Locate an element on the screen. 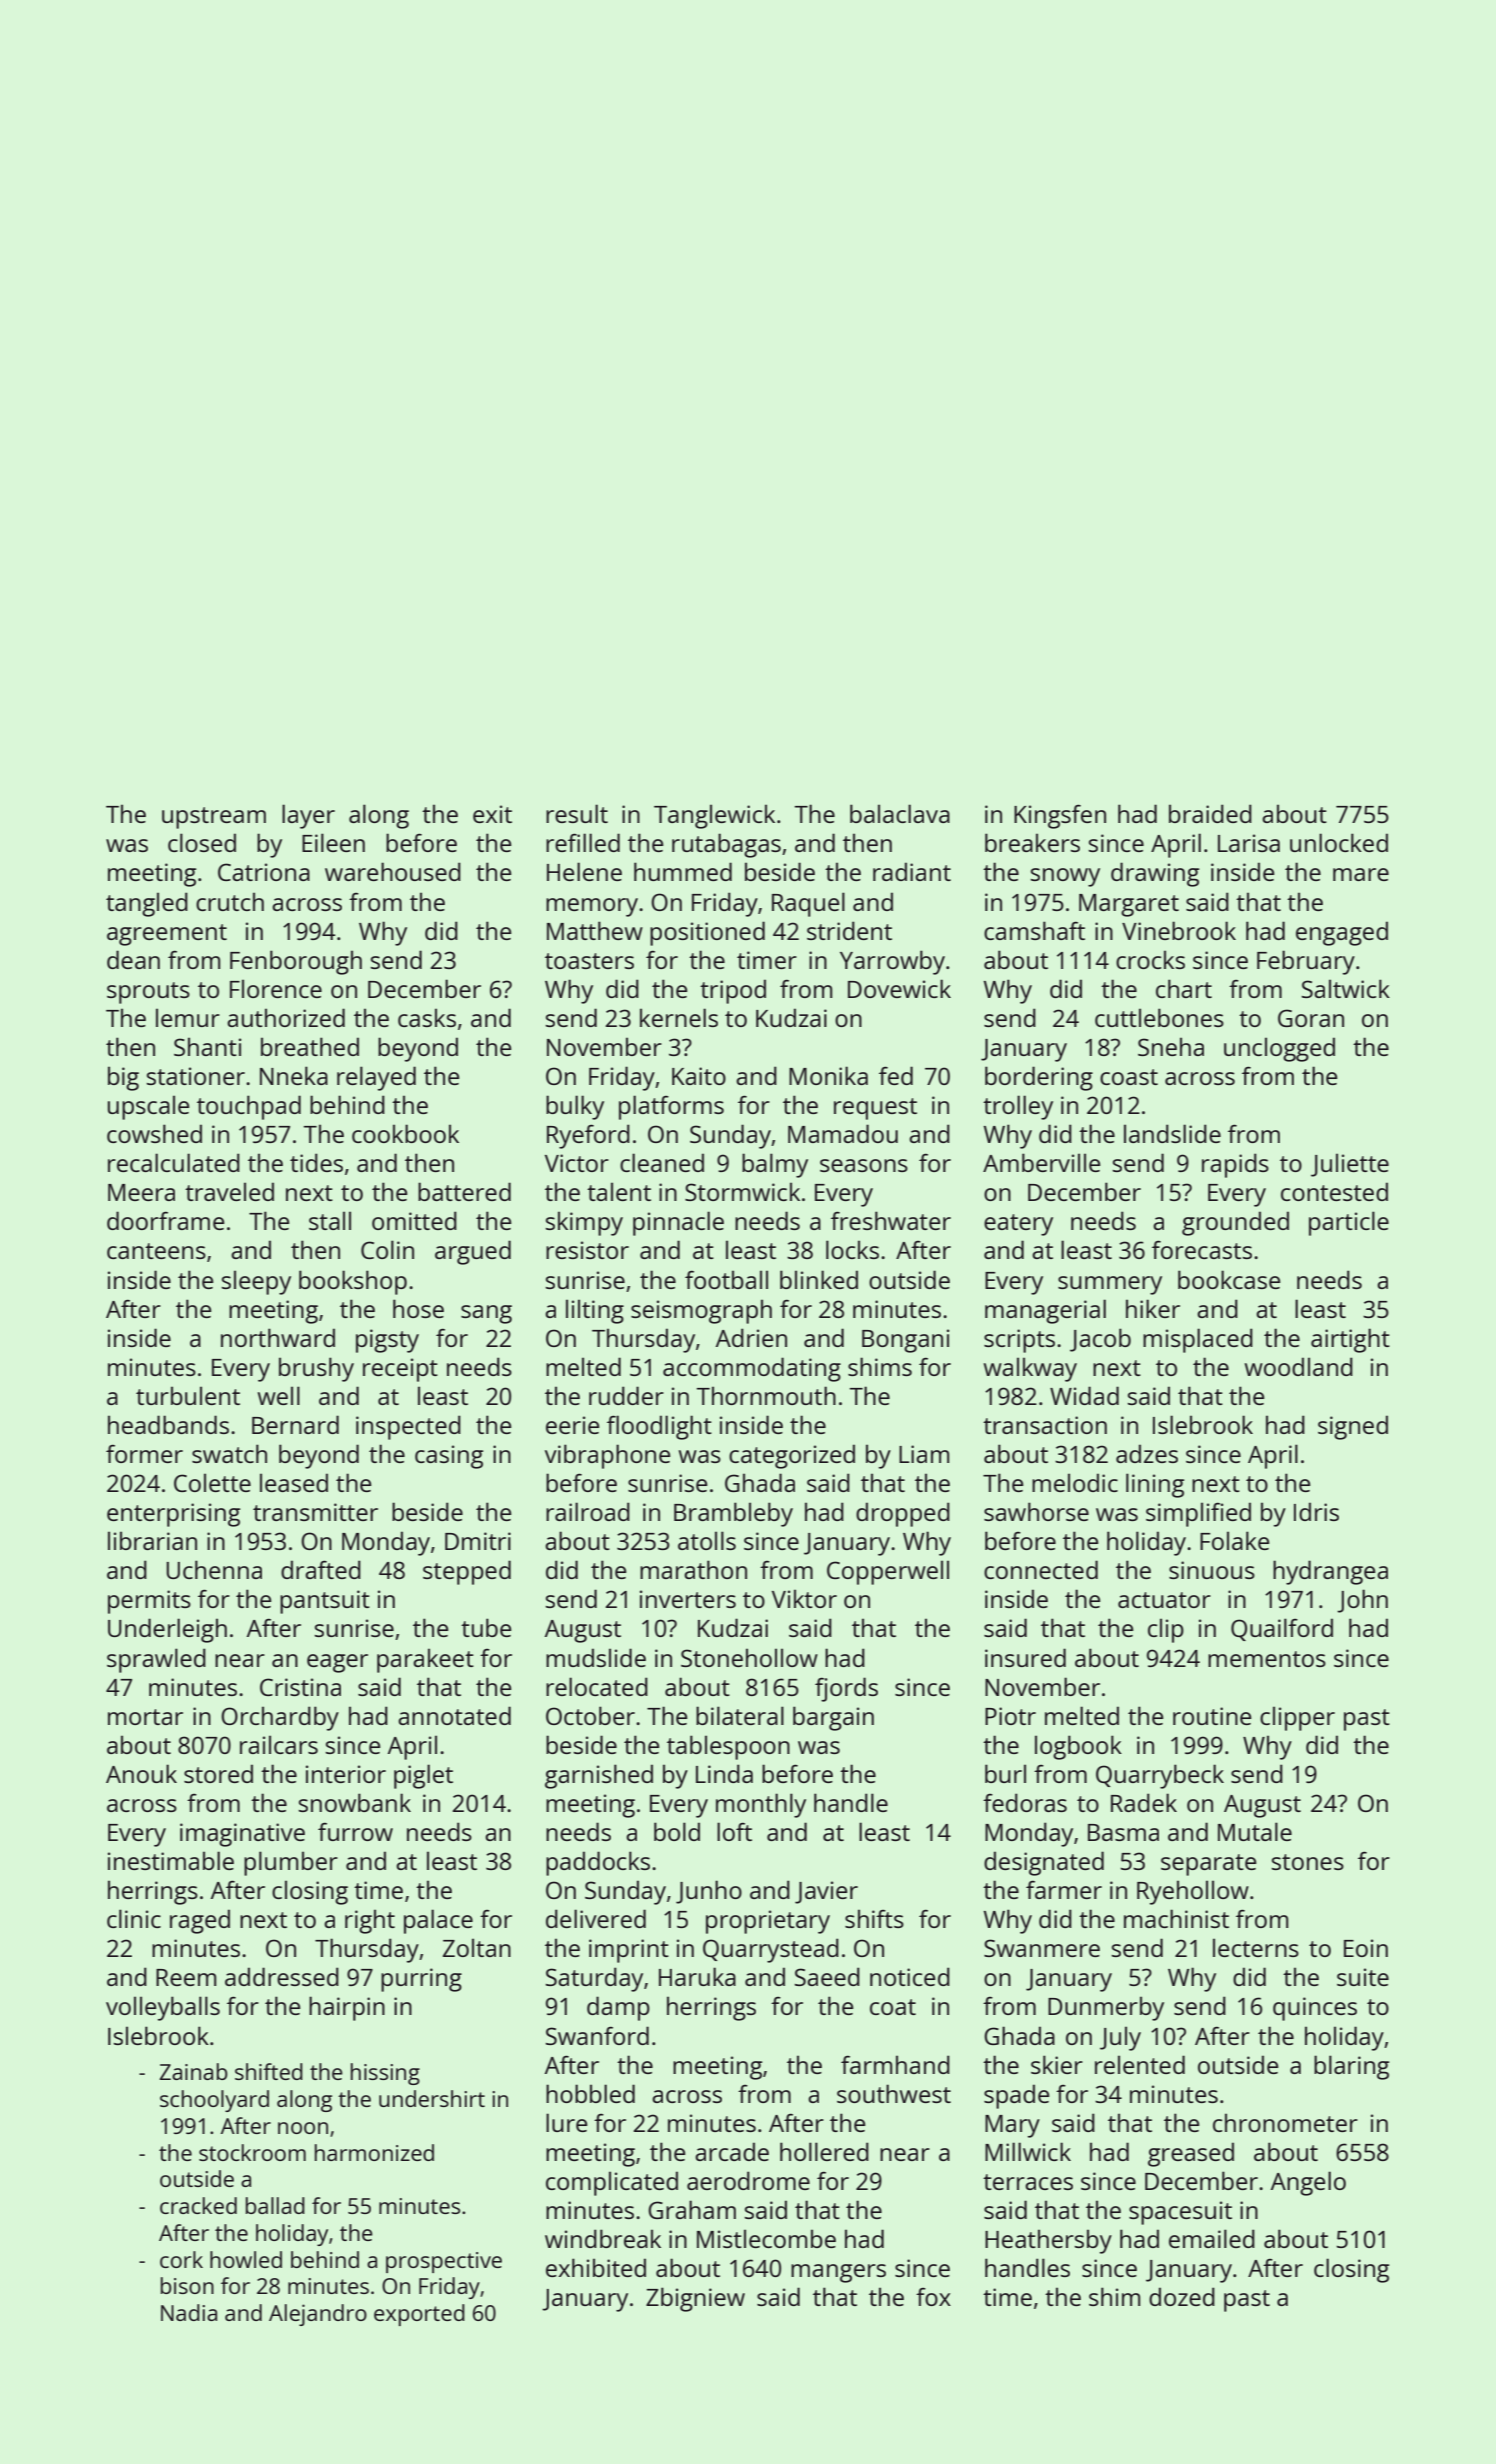 The width and height of the screenshot is (1496, 2464). Dovewick is located at coordinates (899, 988).
